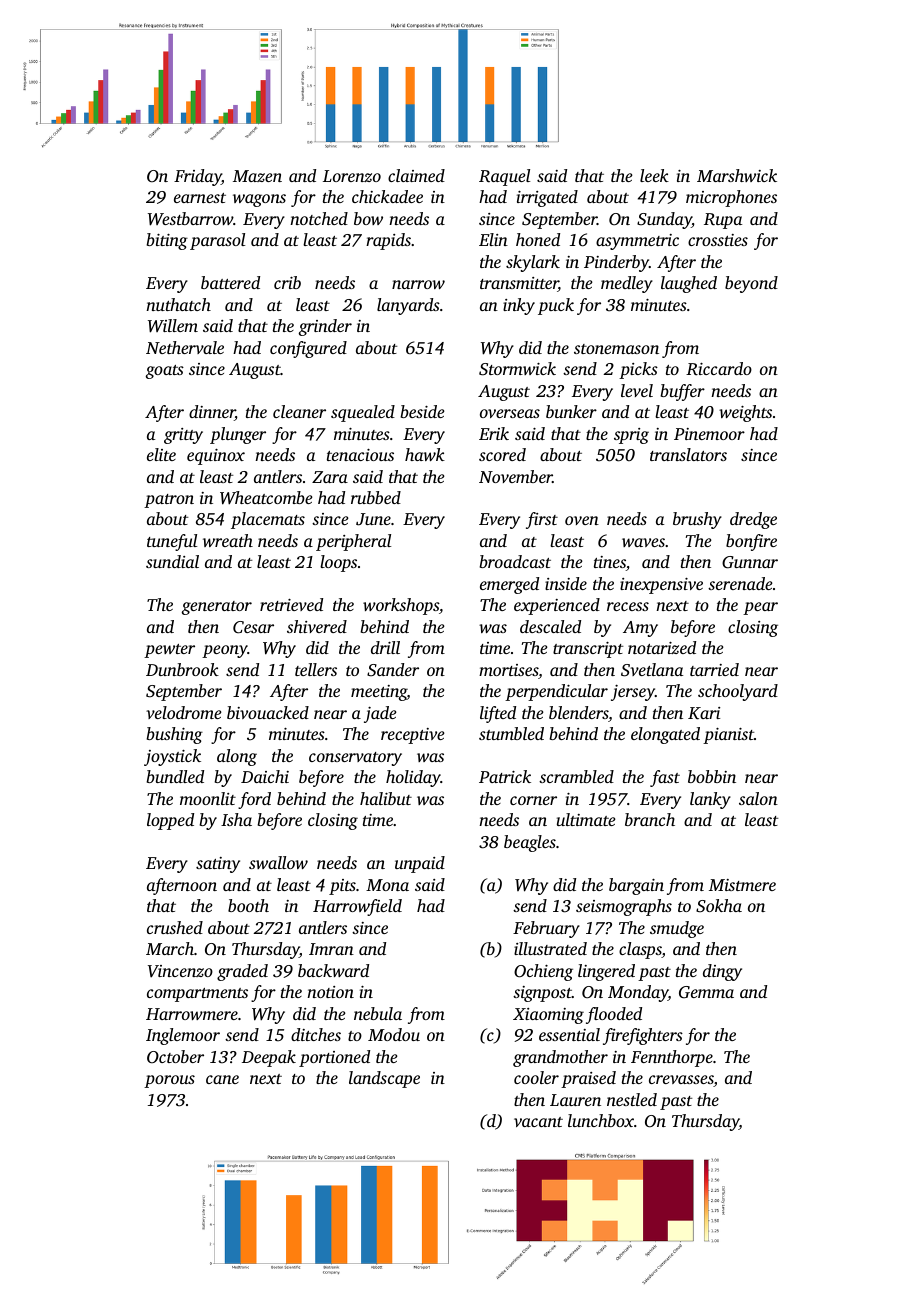 This screenshot has width=924, height=1311. I want to click on Pinemoor, so click(709, 434).
